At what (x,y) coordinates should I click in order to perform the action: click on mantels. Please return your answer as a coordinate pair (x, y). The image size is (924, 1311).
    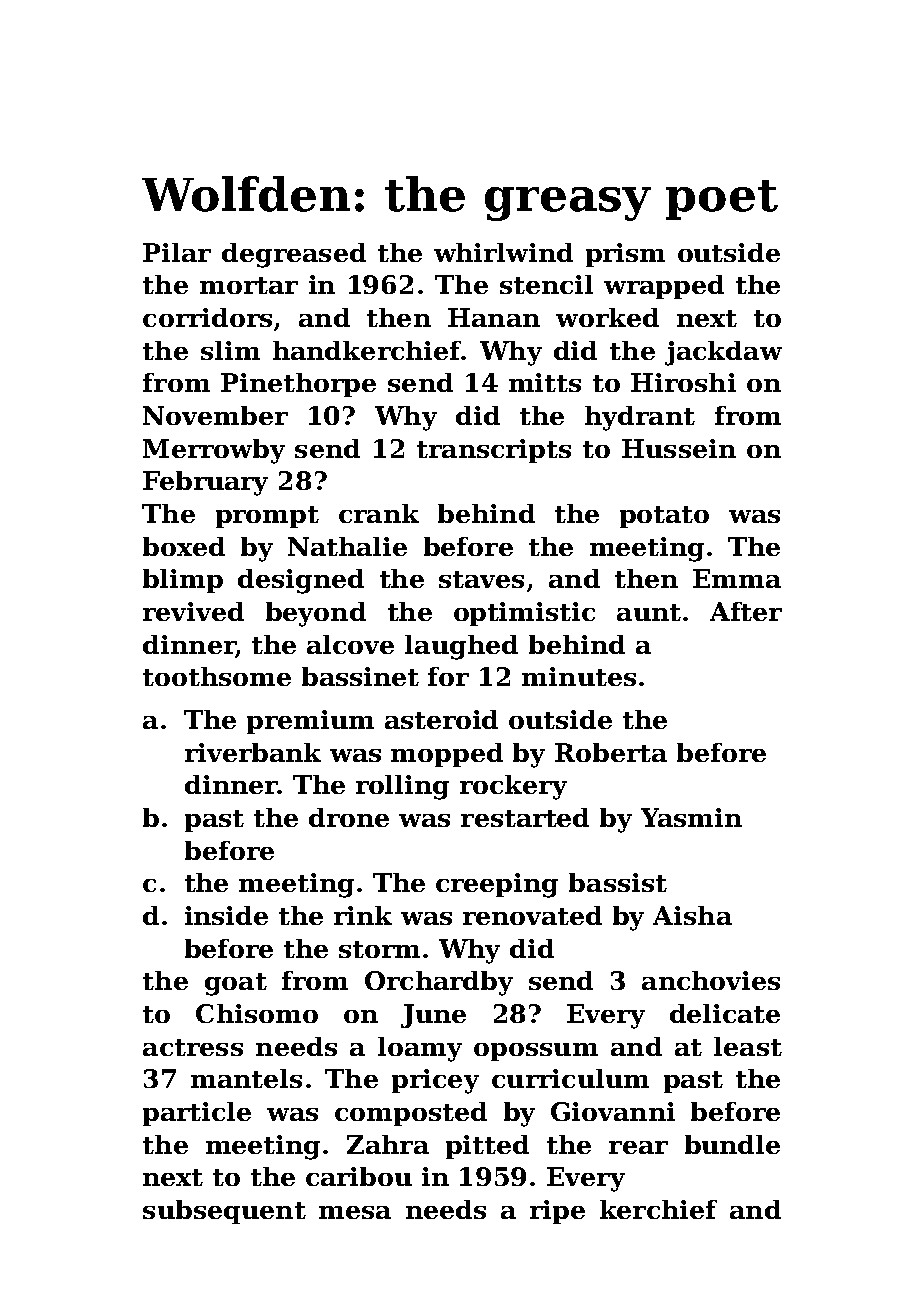
    Looking at the image, I should click on (246, 1078).
